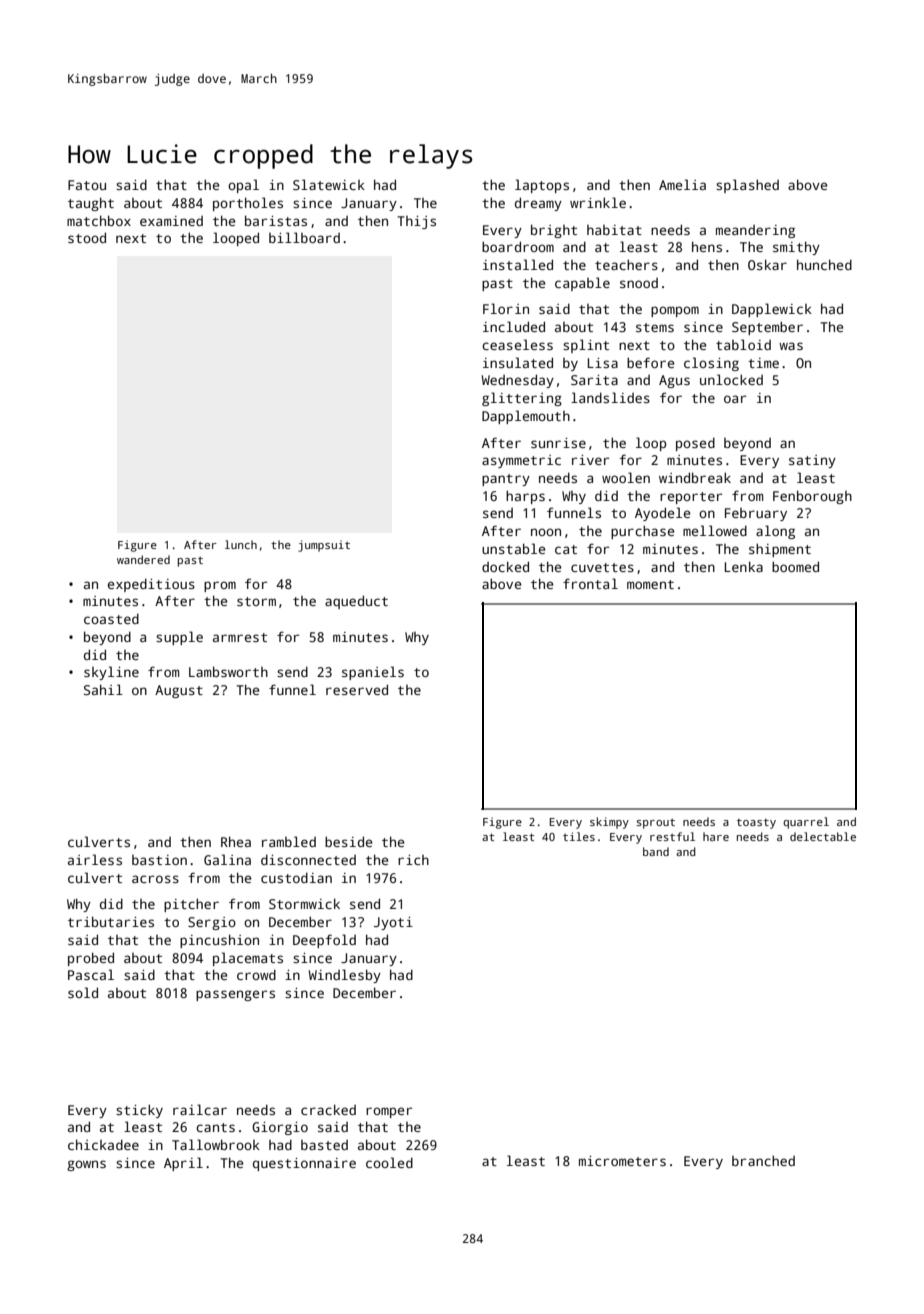 This document has width=924, height=1314. Describe the element at coordinates (103, 1144) in the document. I see `chickadee` at that location.
